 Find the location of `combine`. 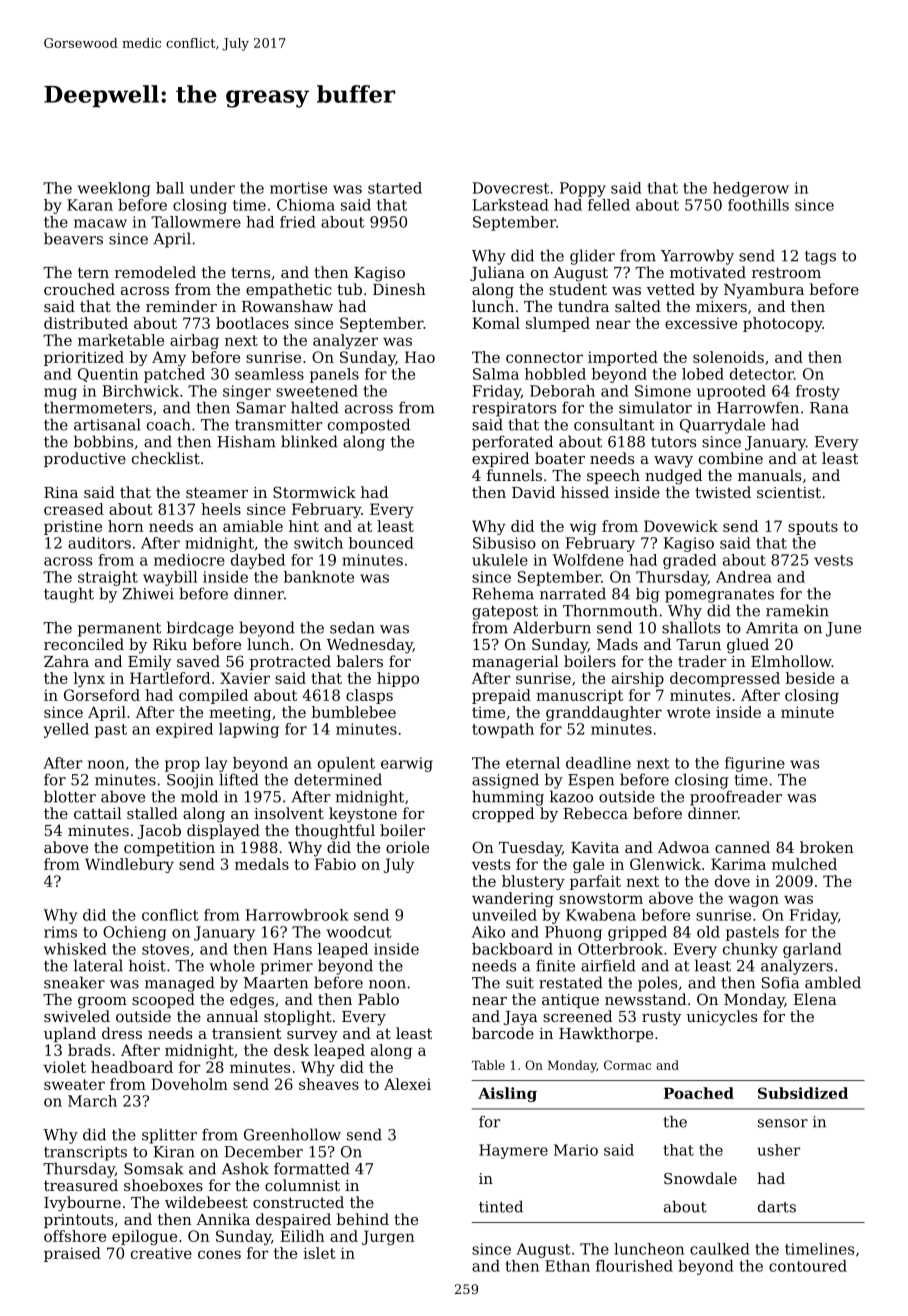

combine is located at coordinates (731, 458).
